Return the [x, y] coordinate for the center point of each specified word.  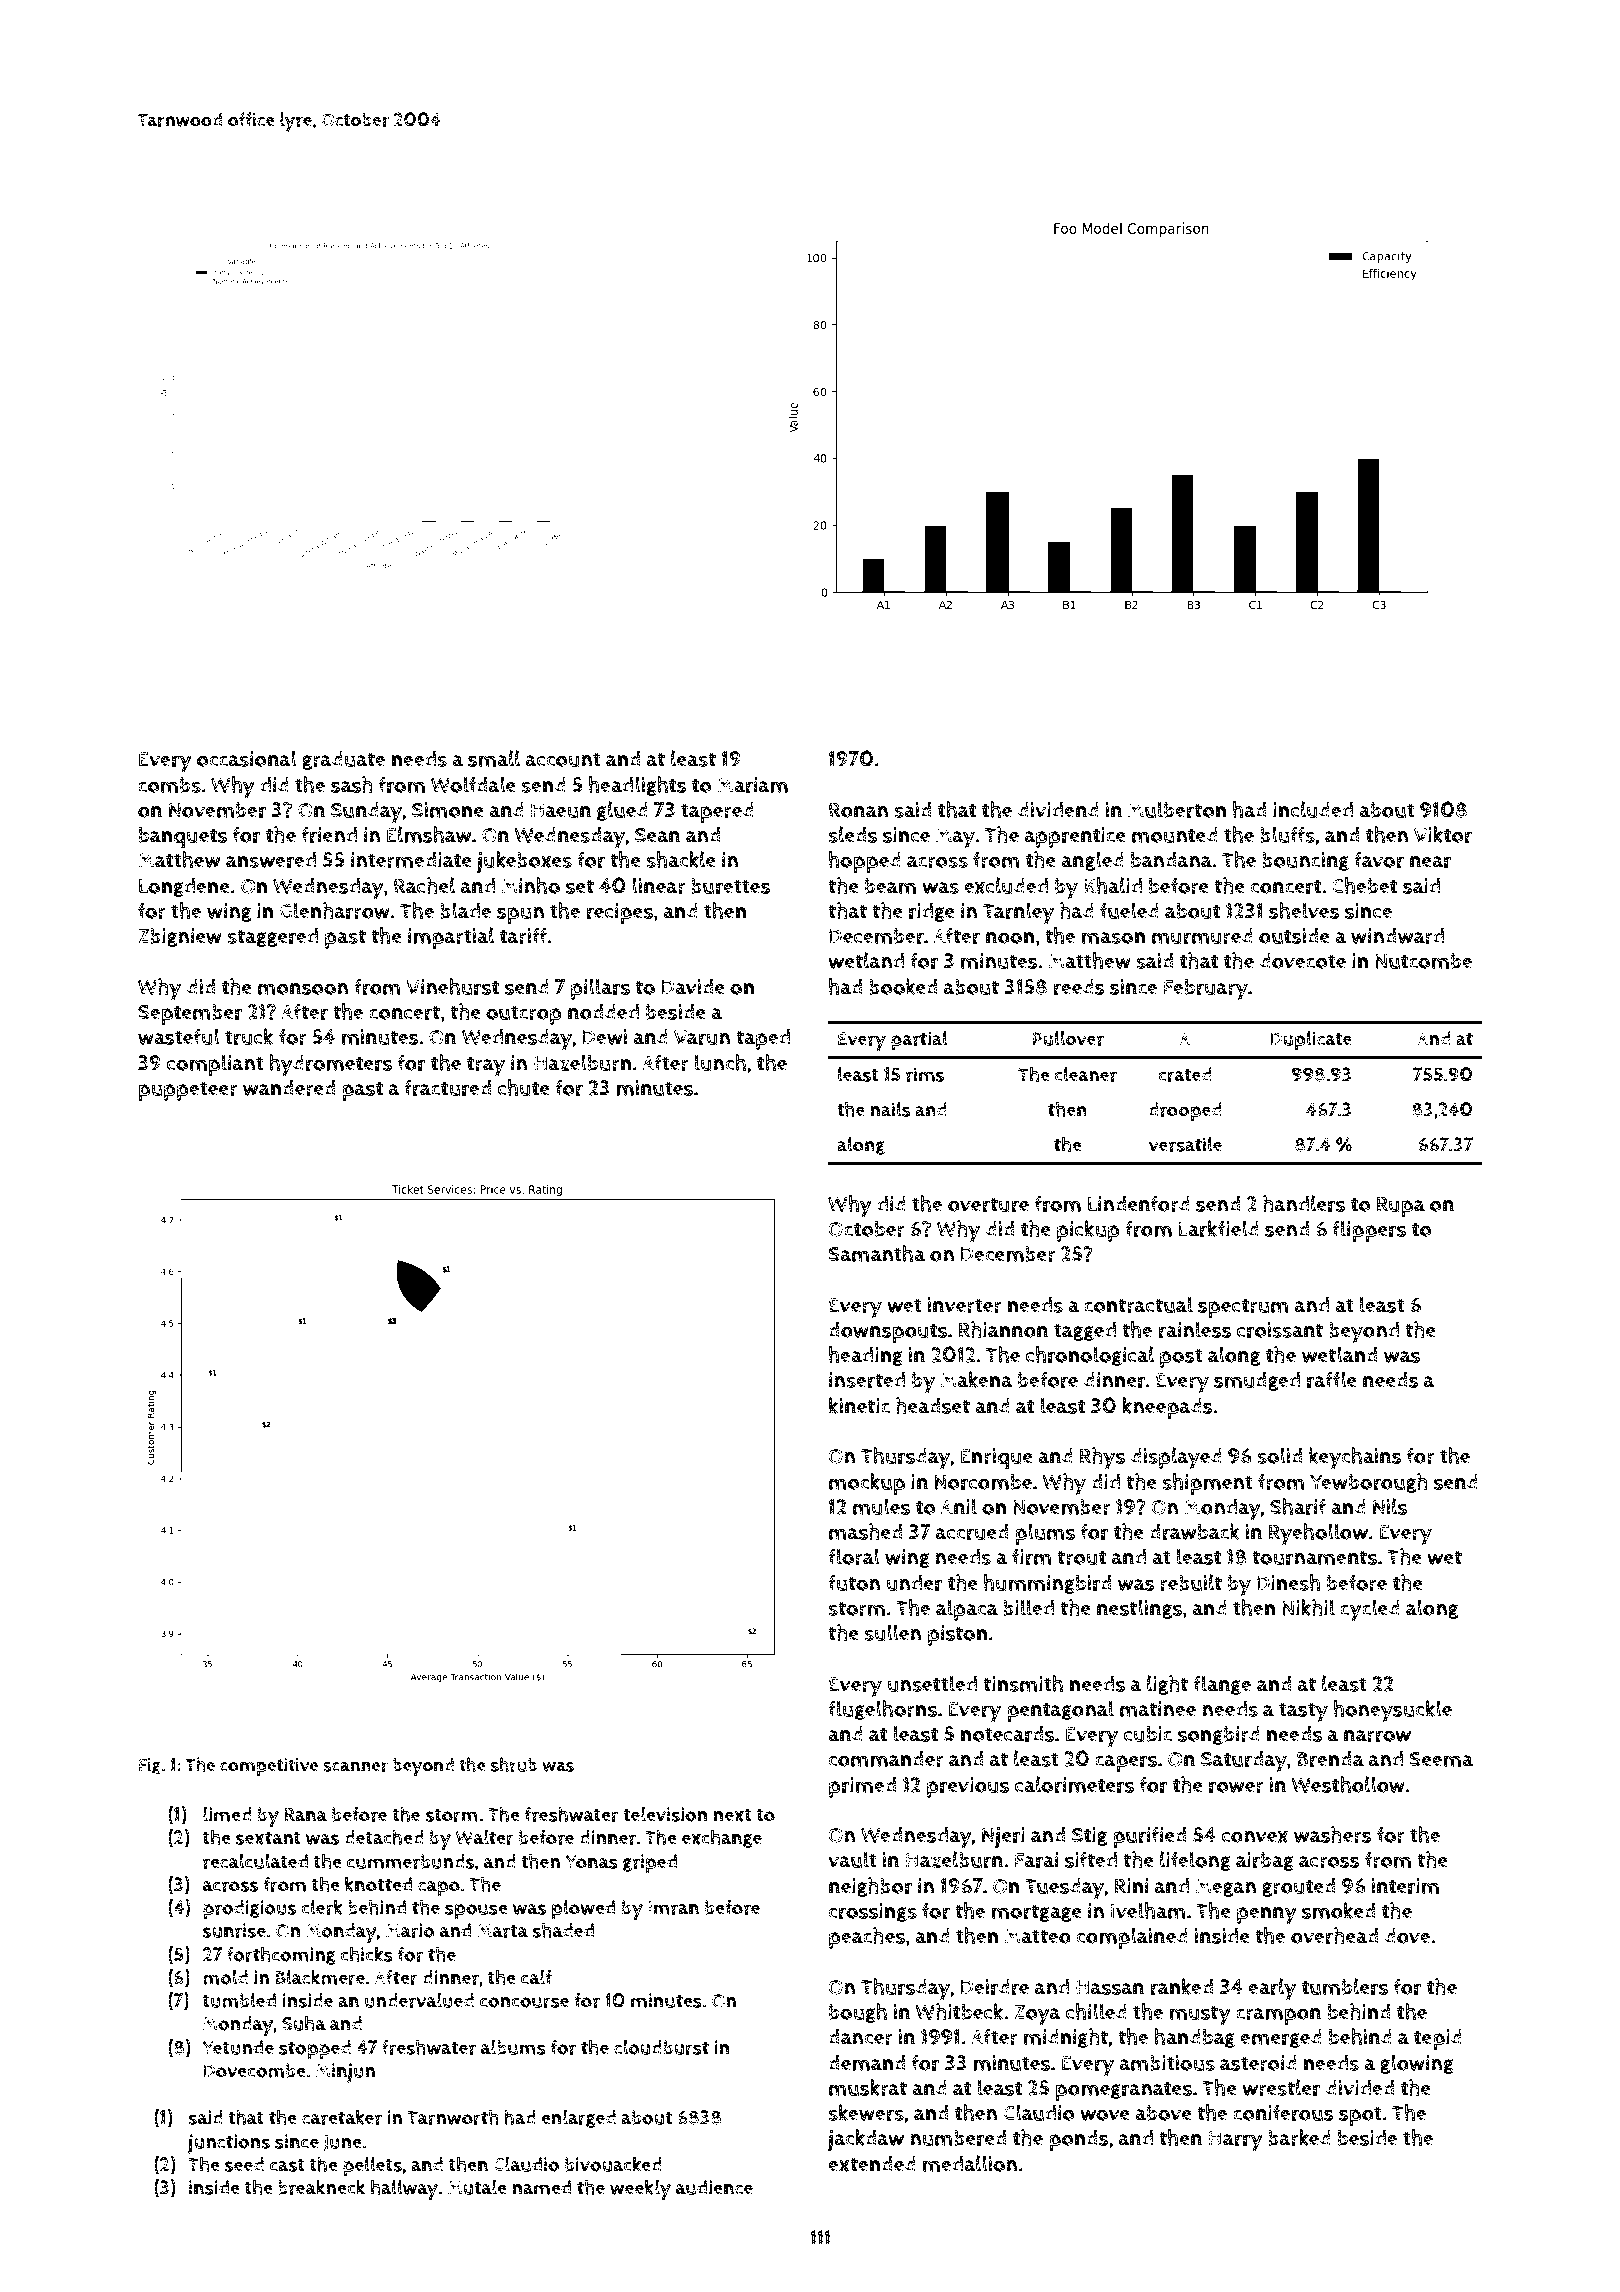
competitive [269, 1767]
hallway [404, 2189]
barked [1299, 2137]
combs [169, 785]
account [563, 759]
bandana [1172, 860]
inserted [867, 1380]
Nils [1390, 1506]
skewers [866, 2112]
